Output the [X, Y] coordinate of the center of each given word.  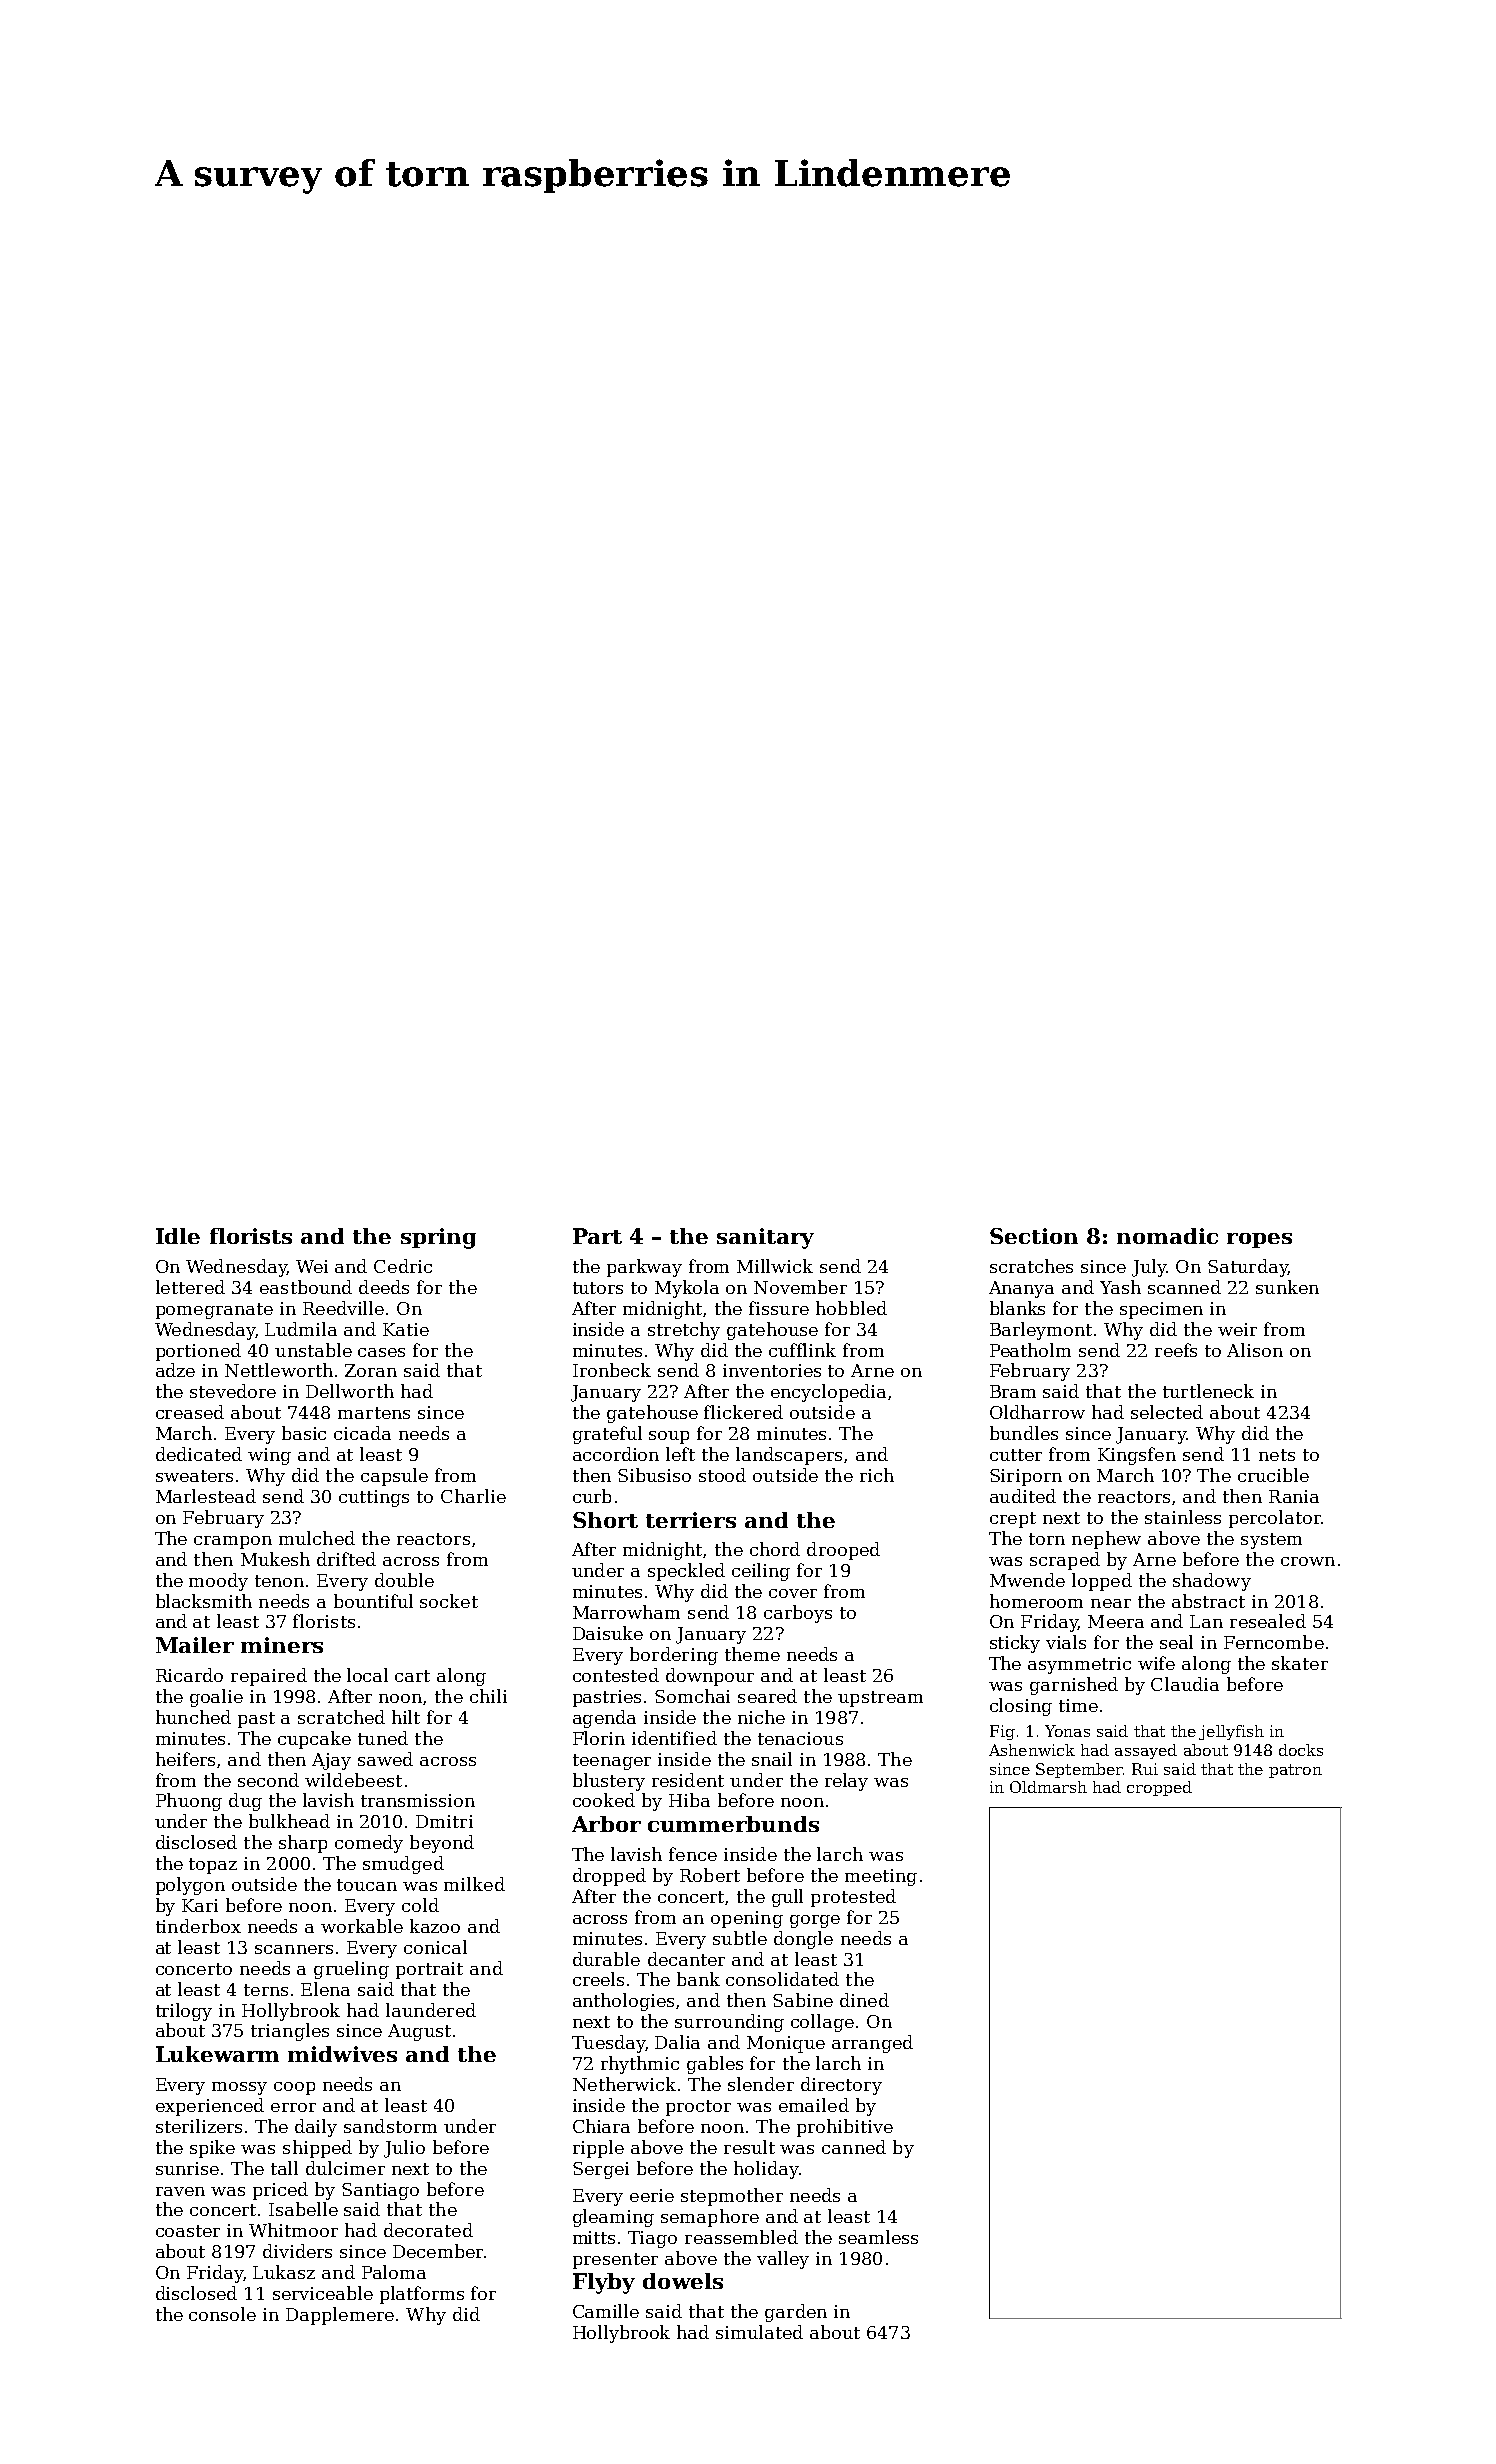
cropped [1159, 1788]
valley [783, 2260]
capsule [394, 1477]
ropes [1259, 1240]
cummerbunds [733, 1824]
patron [1295, 1771]
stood [722, 1475]
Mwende [1027, 1580]
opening [747, 1919]
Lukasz [284, 2272]
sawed [385, 1759]
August [419, 2032]
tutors [598, 1288]
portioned [198, 1352]
